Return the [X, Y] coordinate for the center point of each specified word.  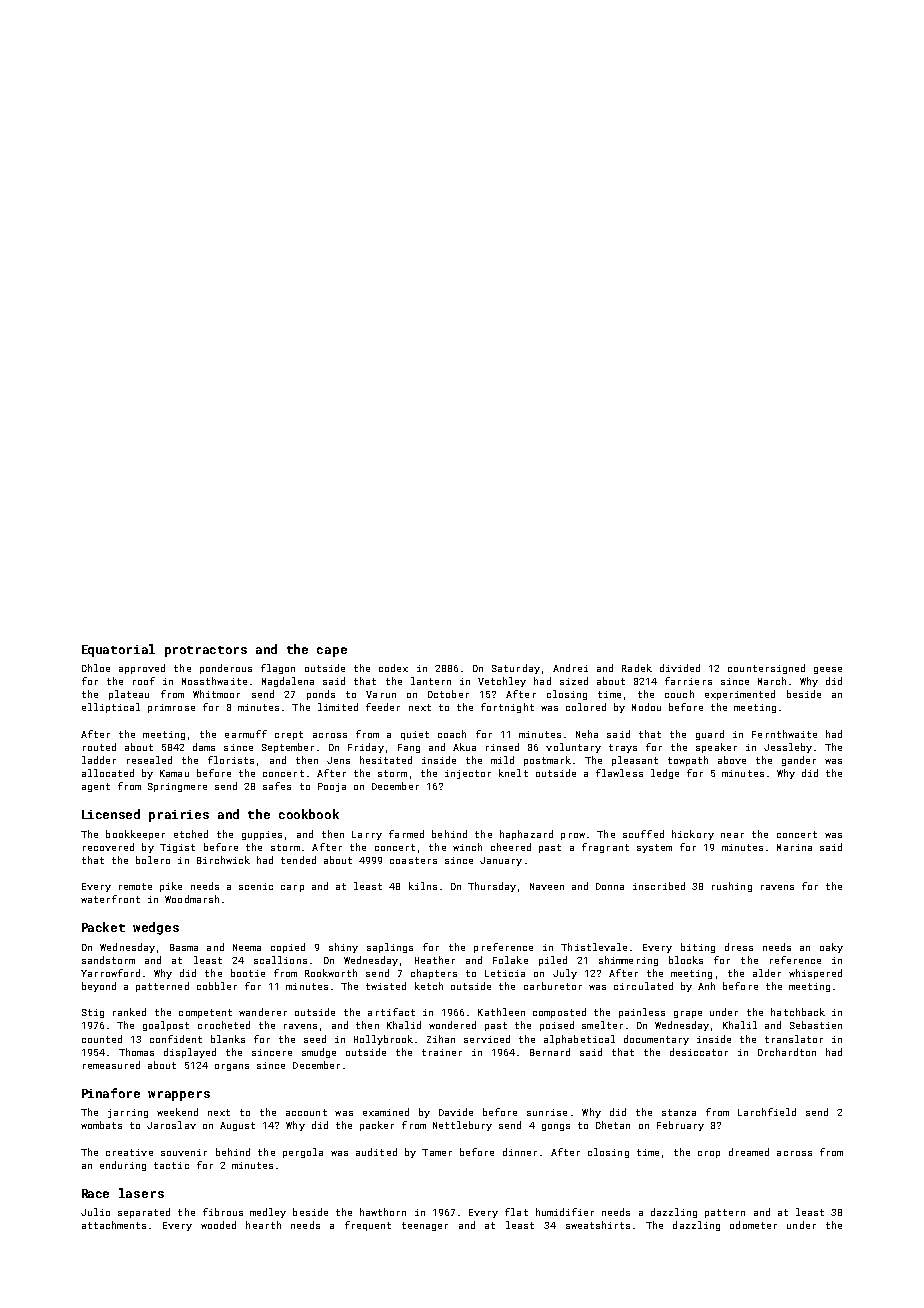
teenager [425, 1226]
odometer [753, 1225]
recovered [108, 847]
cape [332, 652]
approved [142, 669]
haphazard [526, 835]
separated [144, 1213]
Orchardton [787, 1052]
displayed [190, 1053]
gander [799, 761]
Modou [646, 707]
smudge [319, 1053]
